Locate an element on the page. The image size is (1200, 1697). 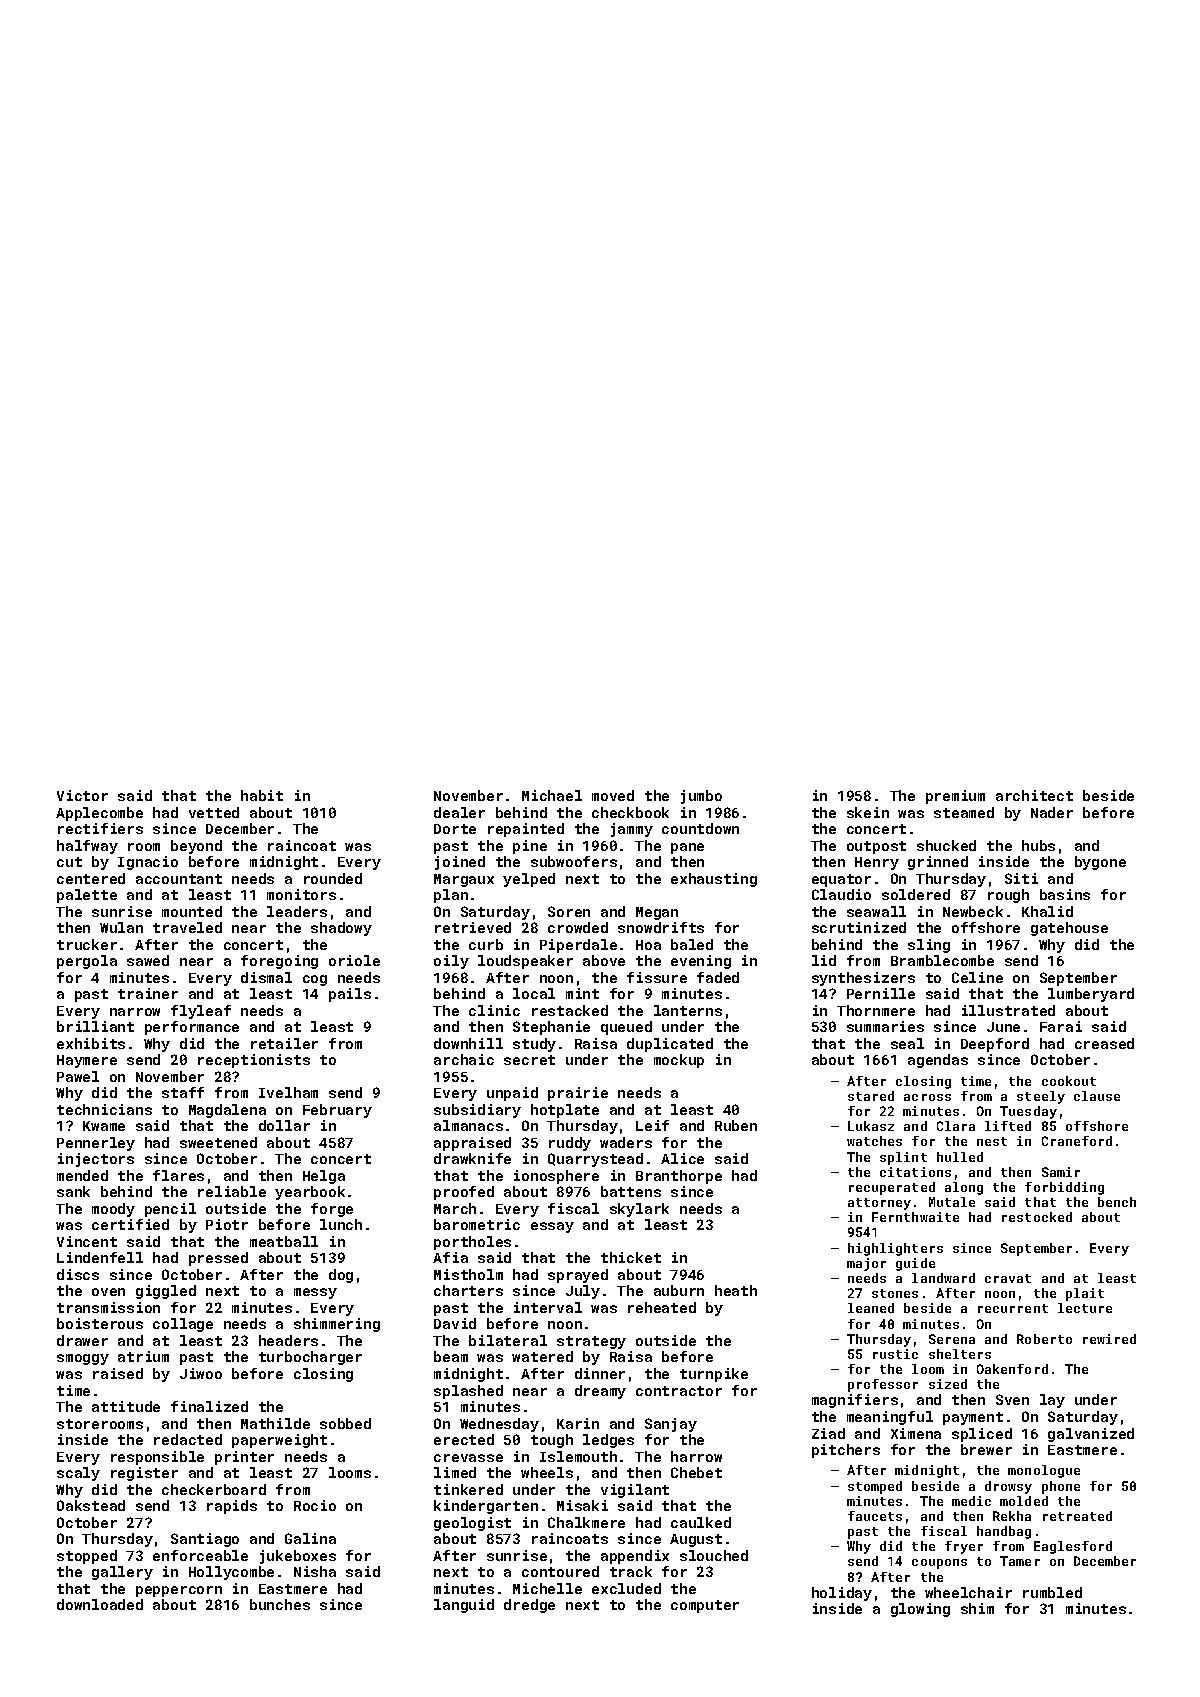
bygone is located at coordinates (1100, 863).
